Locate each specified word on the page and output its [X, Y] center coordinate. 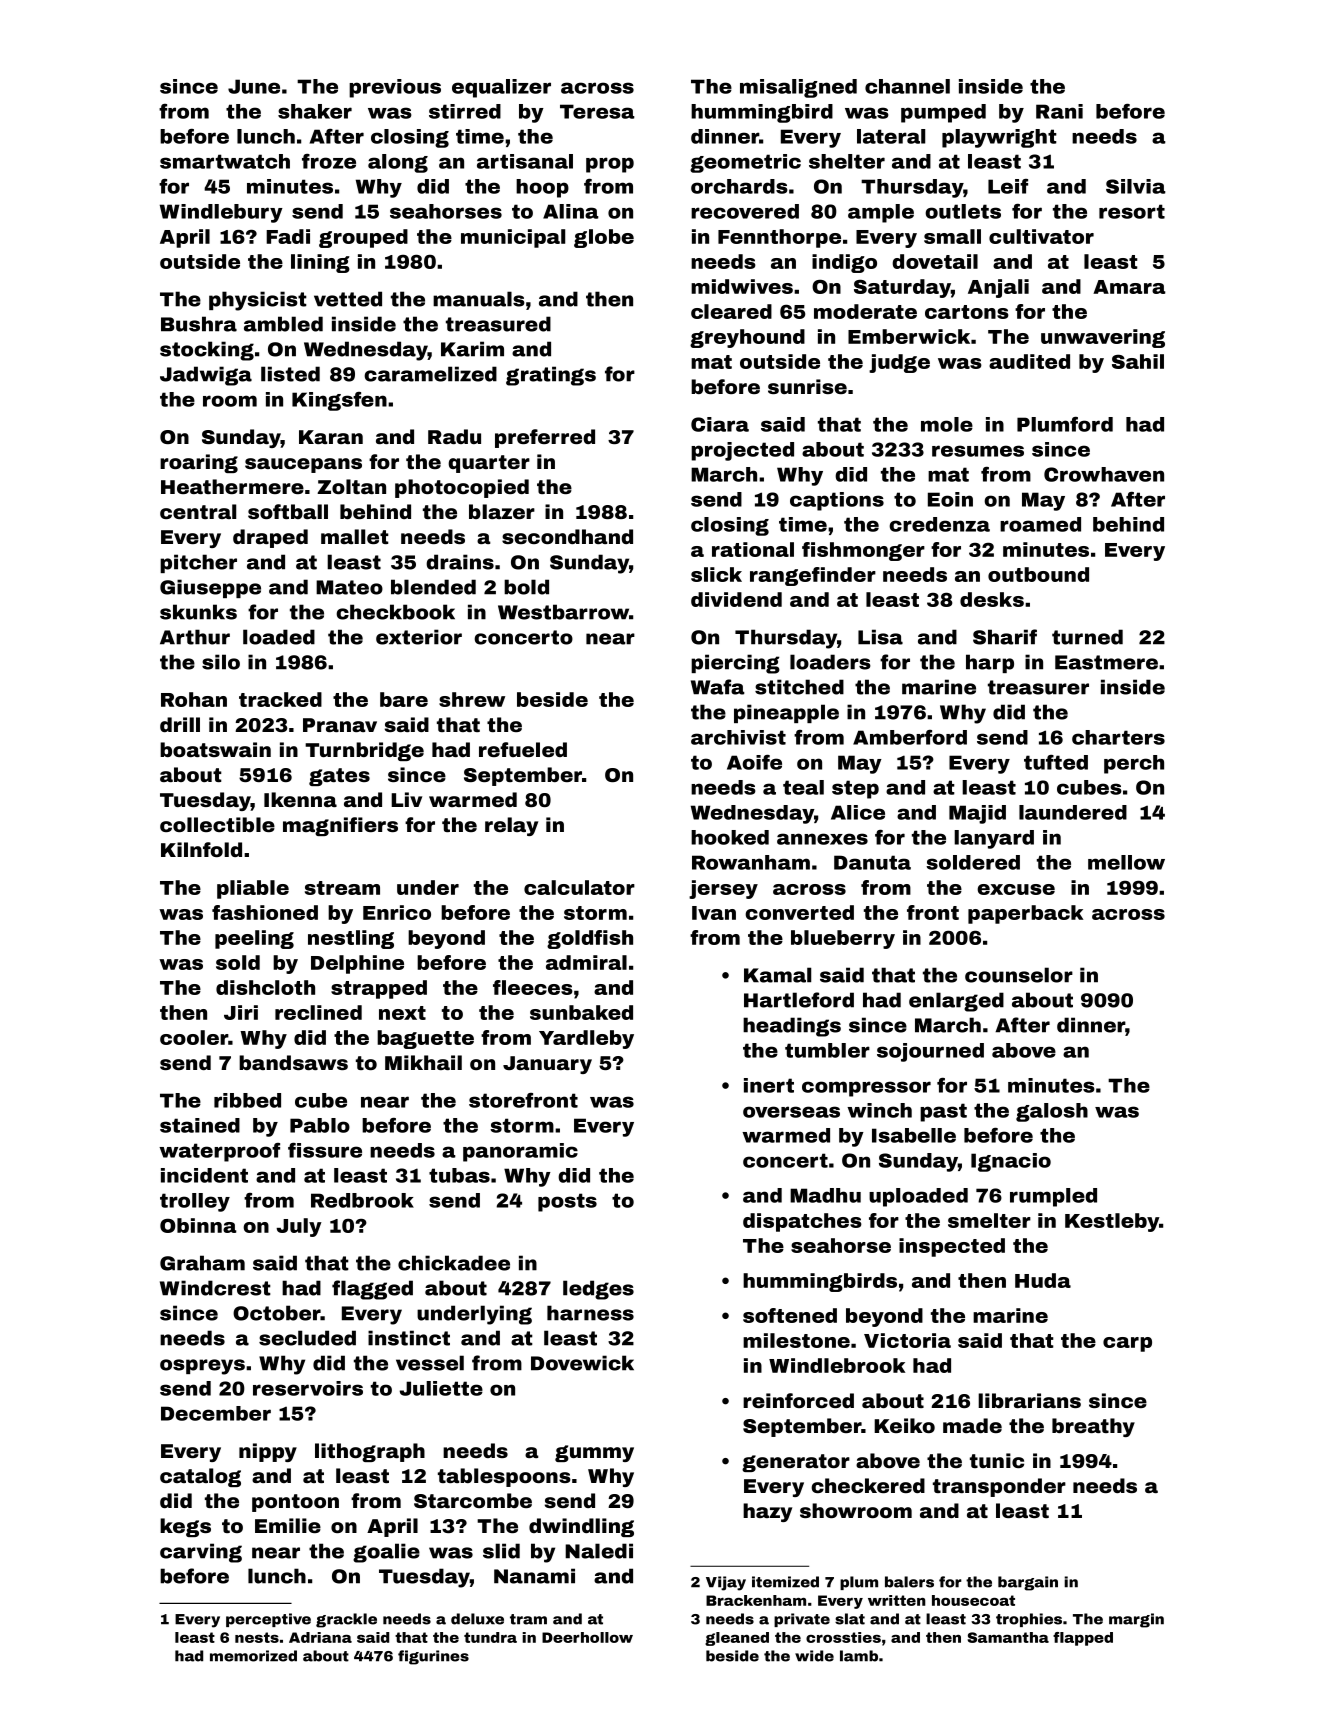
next [402, 1013]
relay [511, 826]
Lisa [880, 637]
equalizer [501, 88]
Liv [406, 799]
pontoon [295, 1503]
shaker [315, 111]
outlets [963, 211]
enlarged [956, 1002]
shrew [472, 699]
